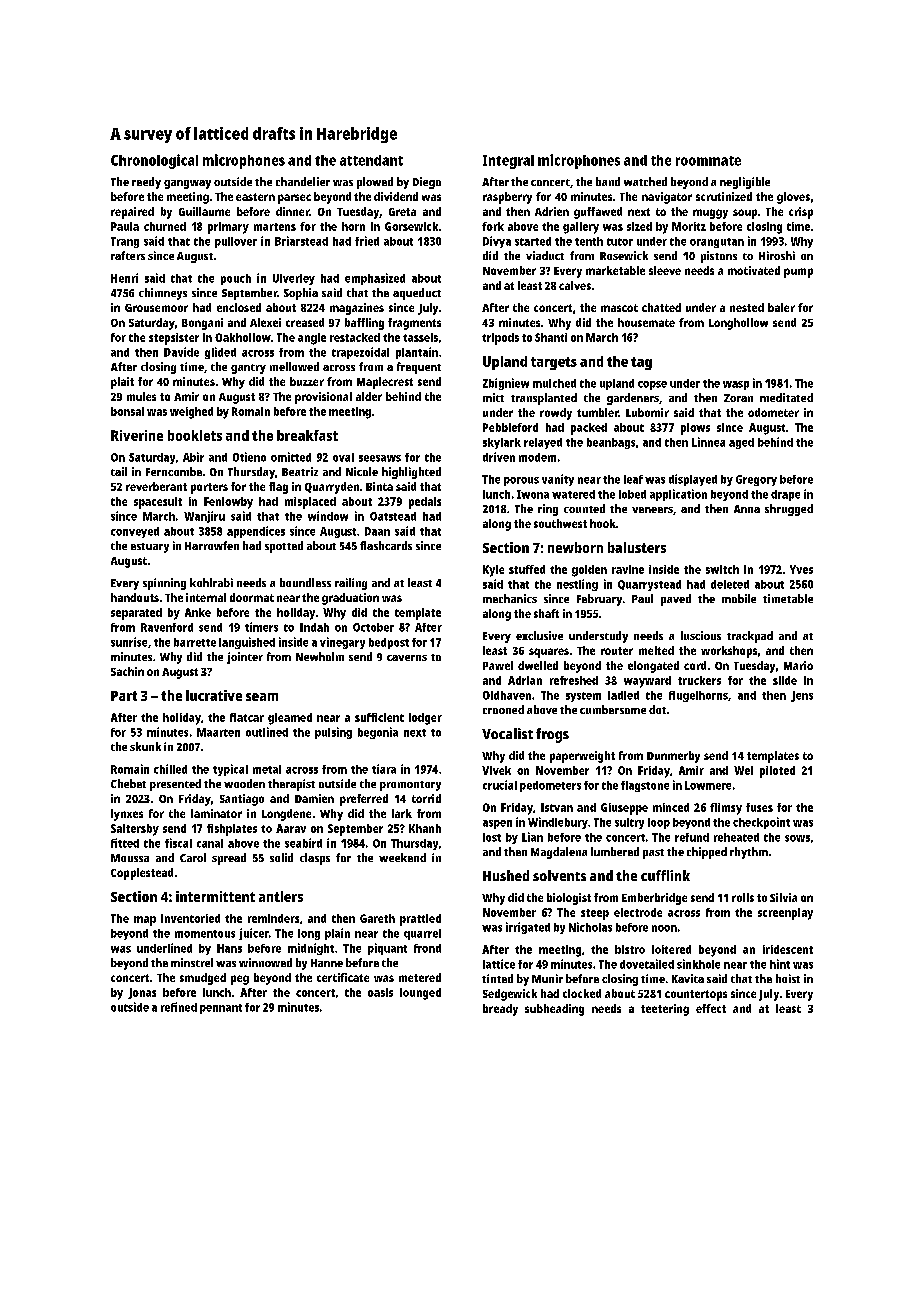  What do you see at coordinates (793, 198) in the image?
I see `gloves` at bounding box center [793, 198].
